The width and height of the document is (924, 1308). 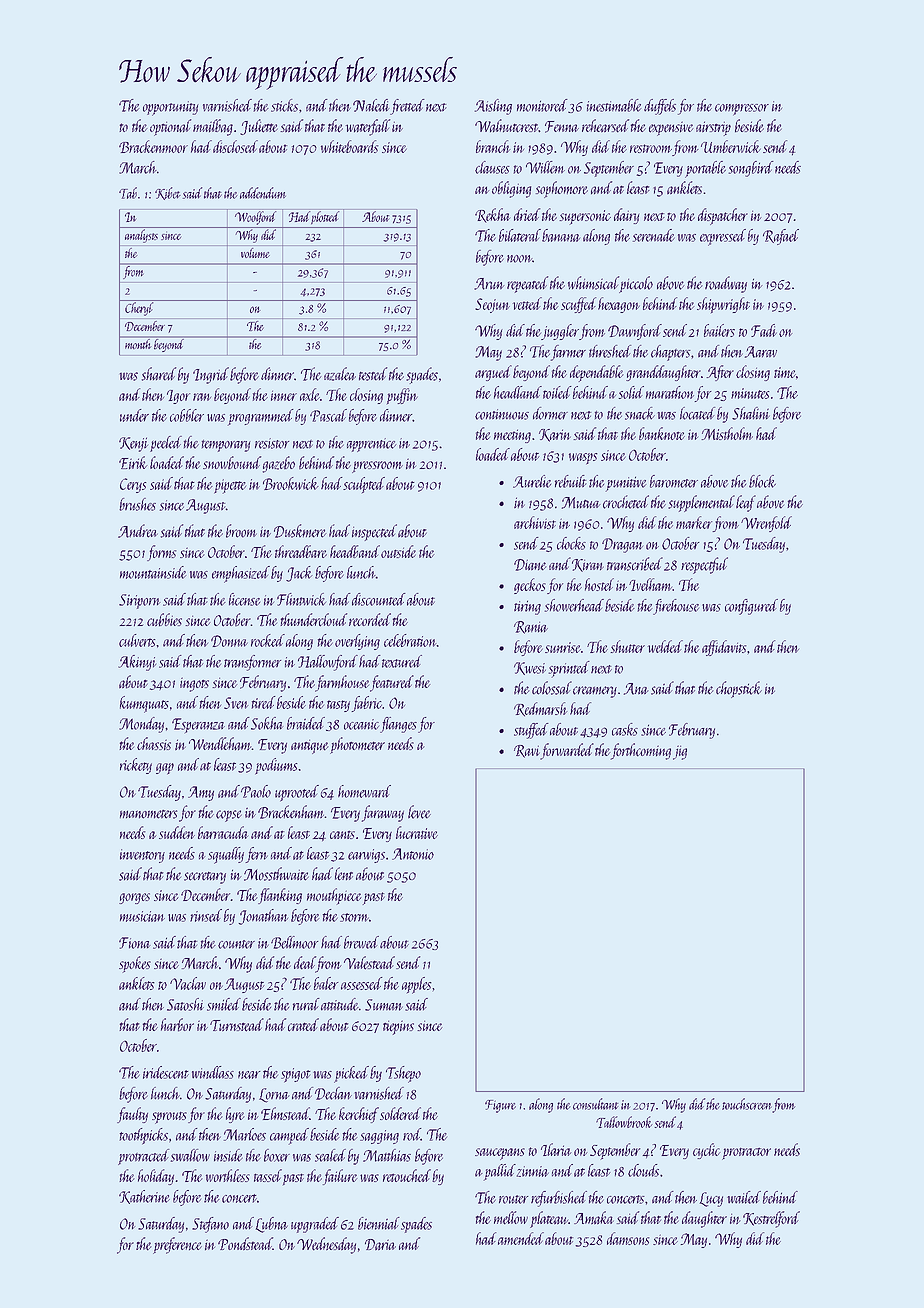 What do you see at coordinates (310, 394) in the document?
I see `axle` at bounding box center [310, 394].
